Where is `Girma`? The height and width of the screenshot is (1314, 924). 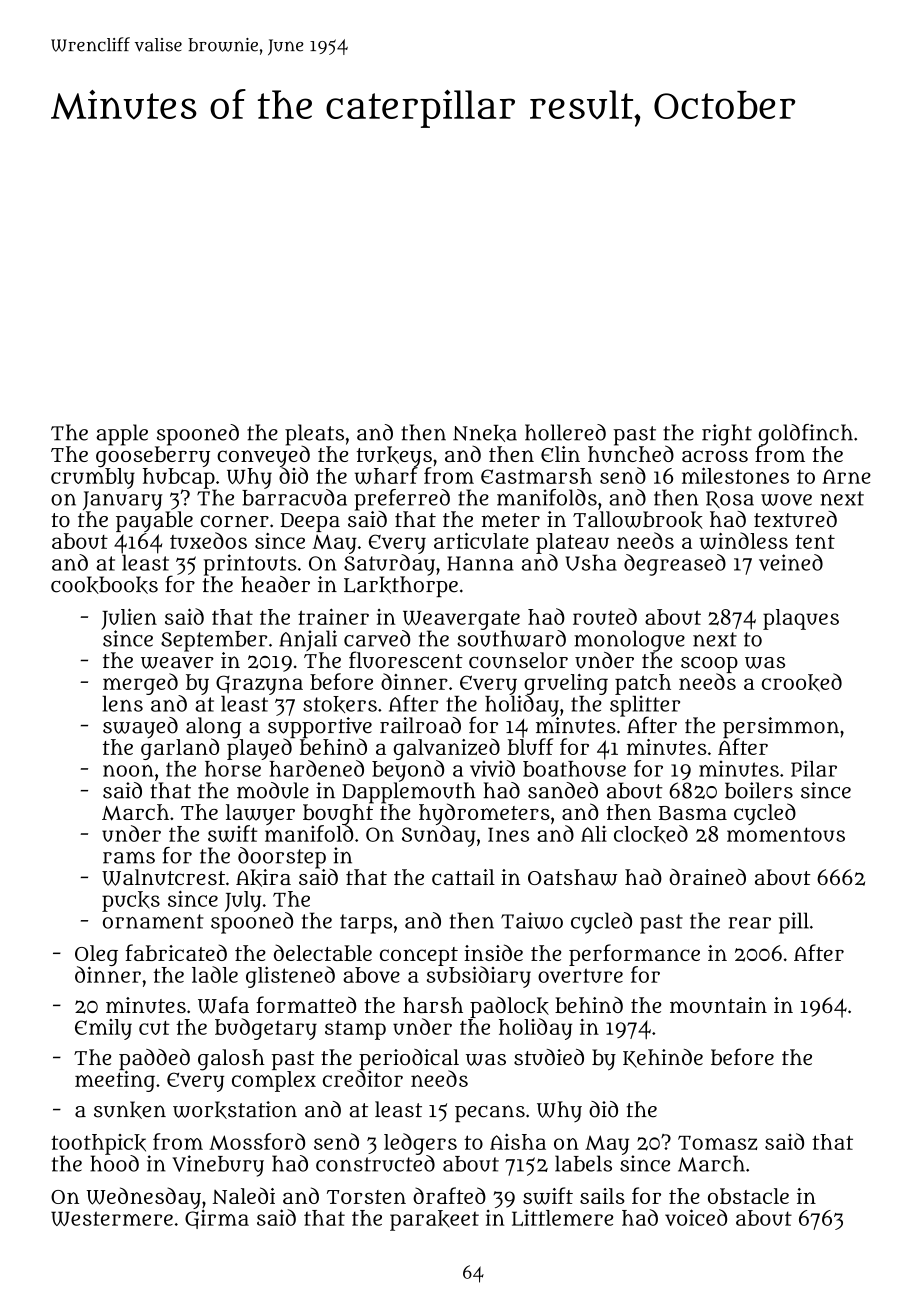 Girma is located at coordinates (217, 1219).
